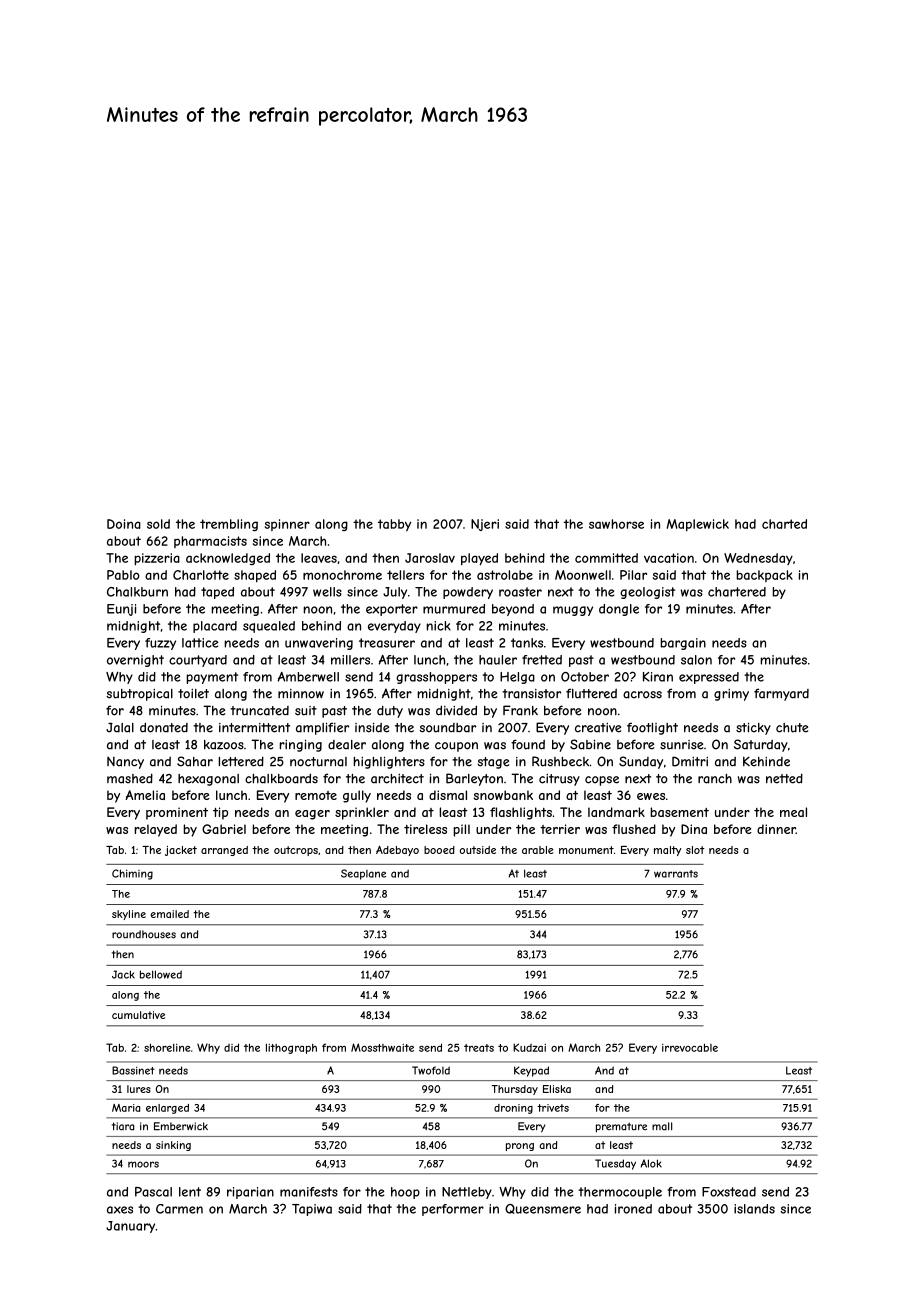 The image size is (924, 1308). What do you see at coordinates (139, 695) in the document?
I see `subtropical` at bounding box center [139, 695].
